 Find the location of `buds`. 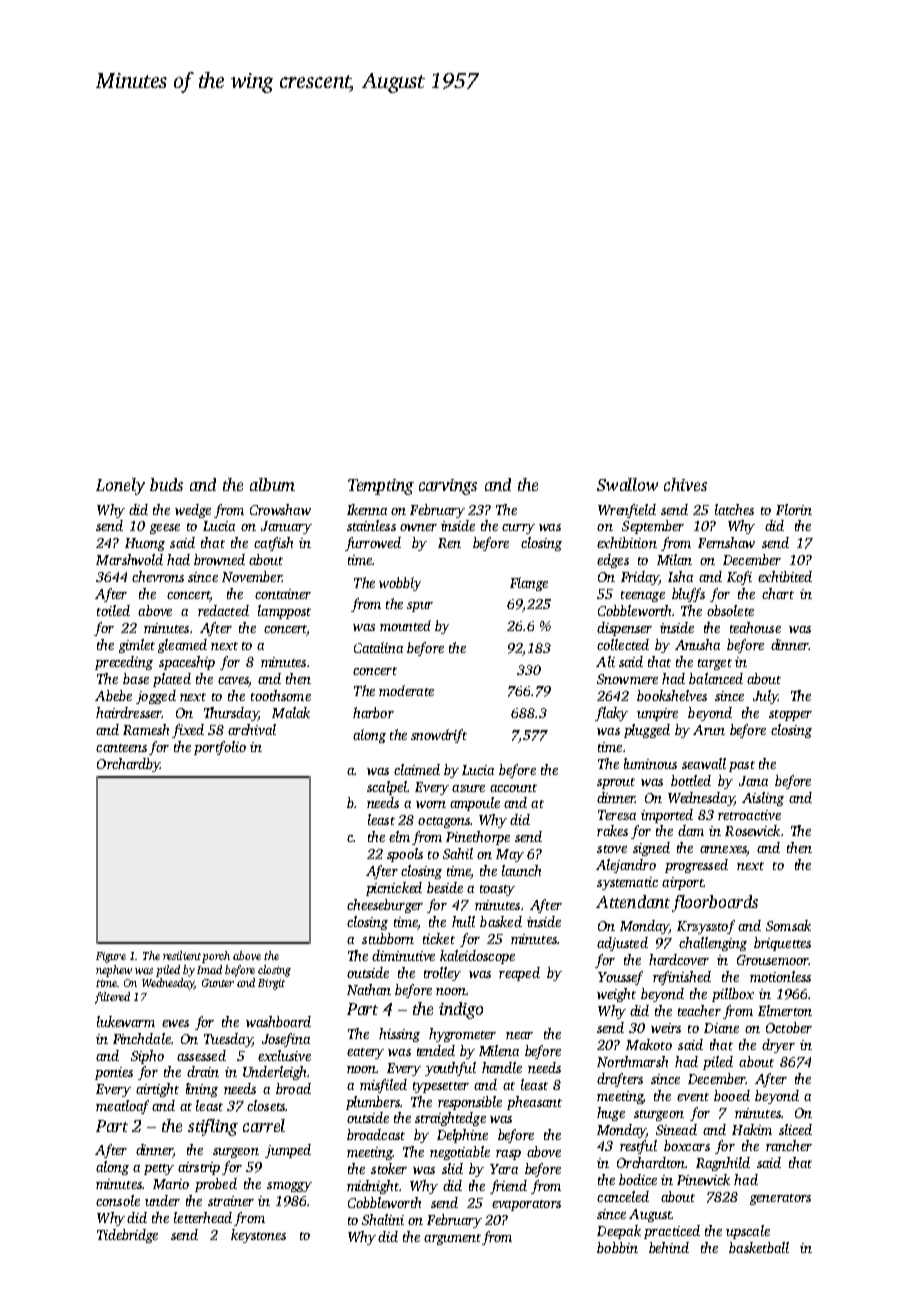

buds is located at coordinates (166, 484).
